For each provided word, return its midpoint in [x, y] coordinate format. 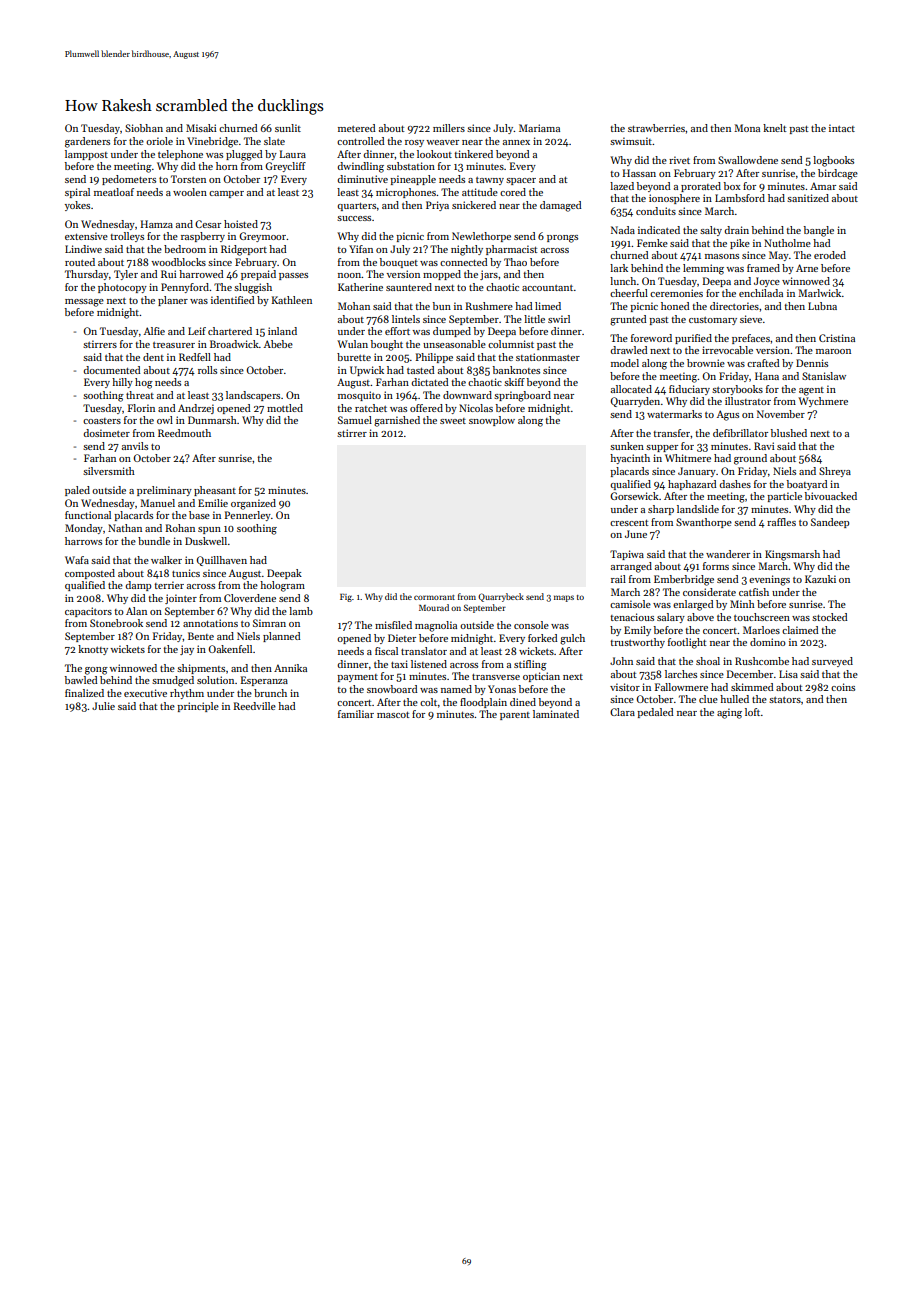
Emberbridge [684, 580]
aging [729, 713]
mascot [393, 715]
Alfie [154, 331]
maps [564, 598]
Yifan [361, 249]
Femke [652, 243]
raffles [781, 522]
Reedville [254, 706]
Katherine [360, 287]
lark [619, 268]
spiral [77, 193]
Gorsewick [634, 496]
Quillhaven [221, 561]
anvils [135, 446]
